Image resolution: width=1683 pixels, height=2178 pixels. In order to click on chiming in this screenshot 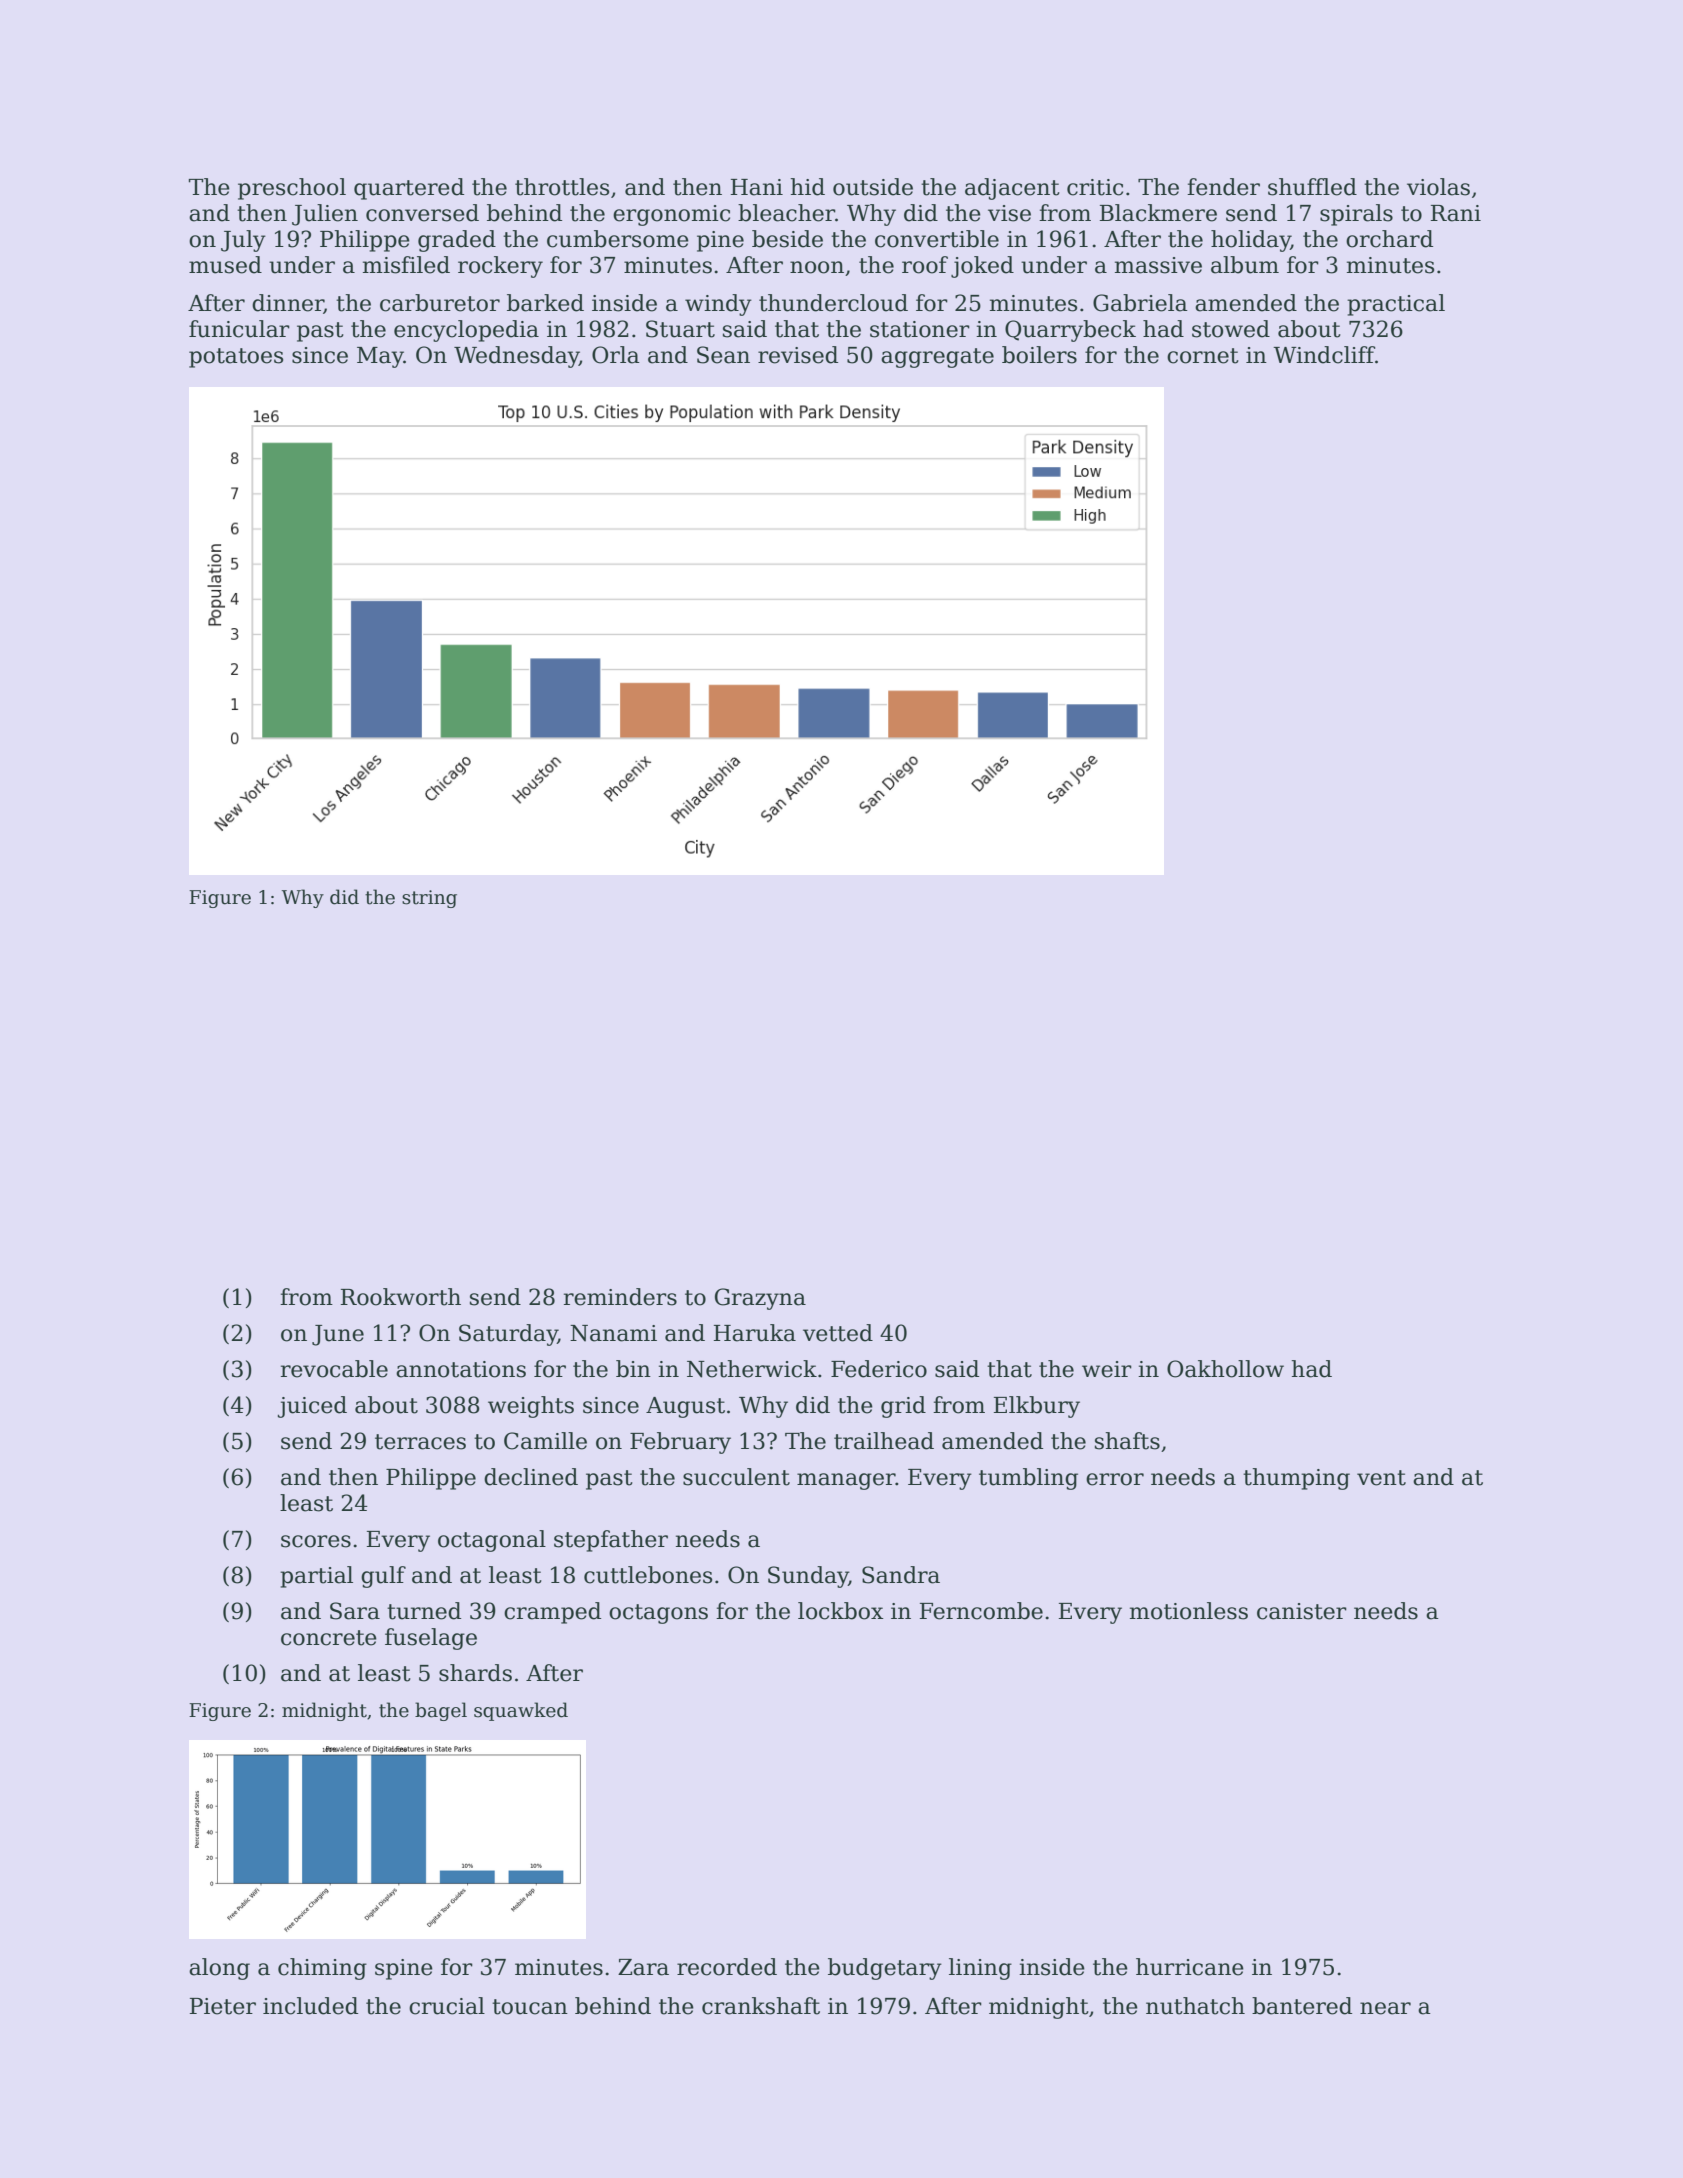, I will do `click(322, 1969)`.
